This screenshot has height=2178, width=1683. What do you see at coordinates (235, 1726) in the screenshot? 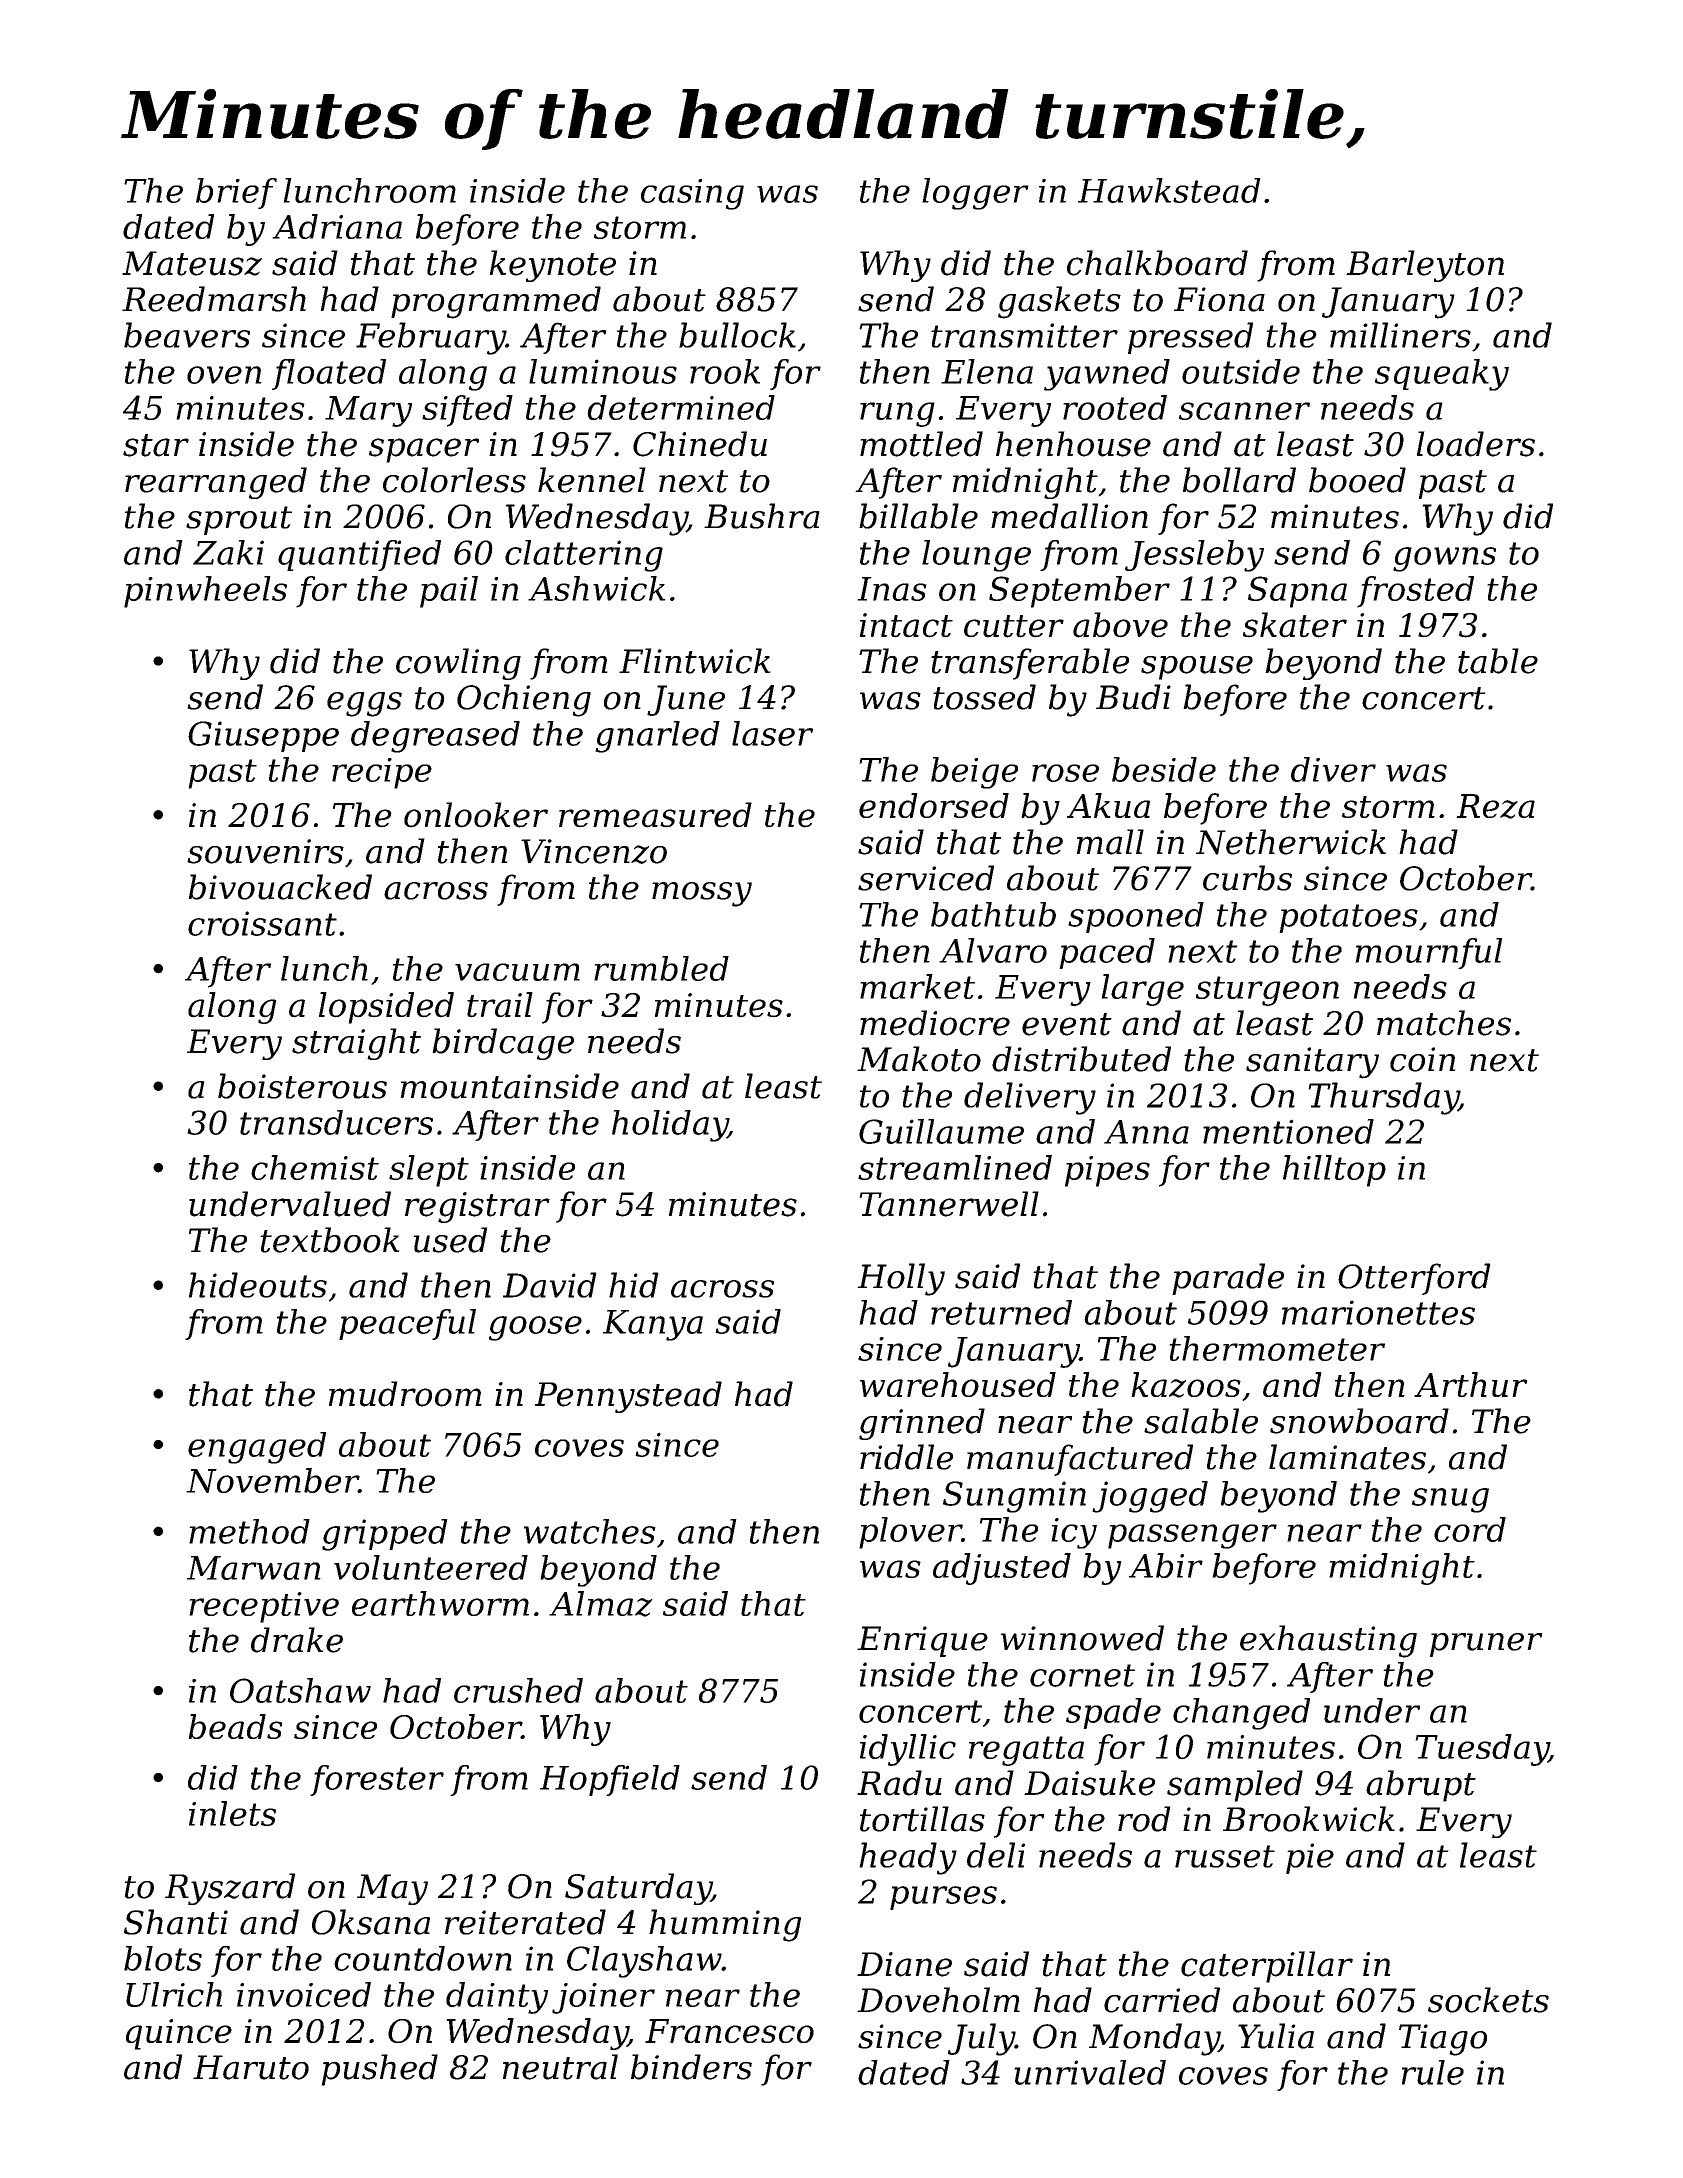
I see `beads` at bounding box center [235, 1726].
